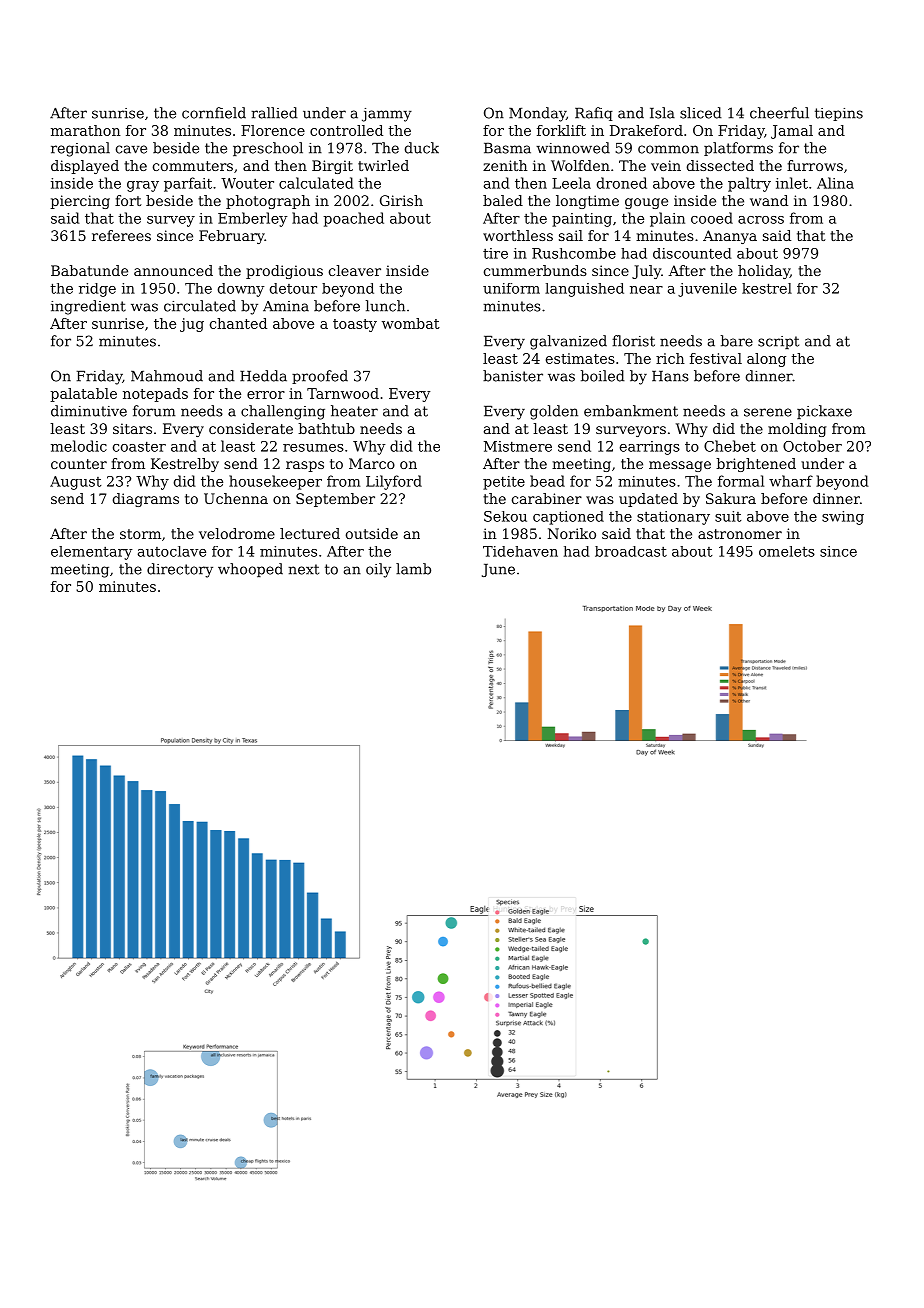 This document has width=924, height=1308. I want to click on omelets, so click(787, 551).
